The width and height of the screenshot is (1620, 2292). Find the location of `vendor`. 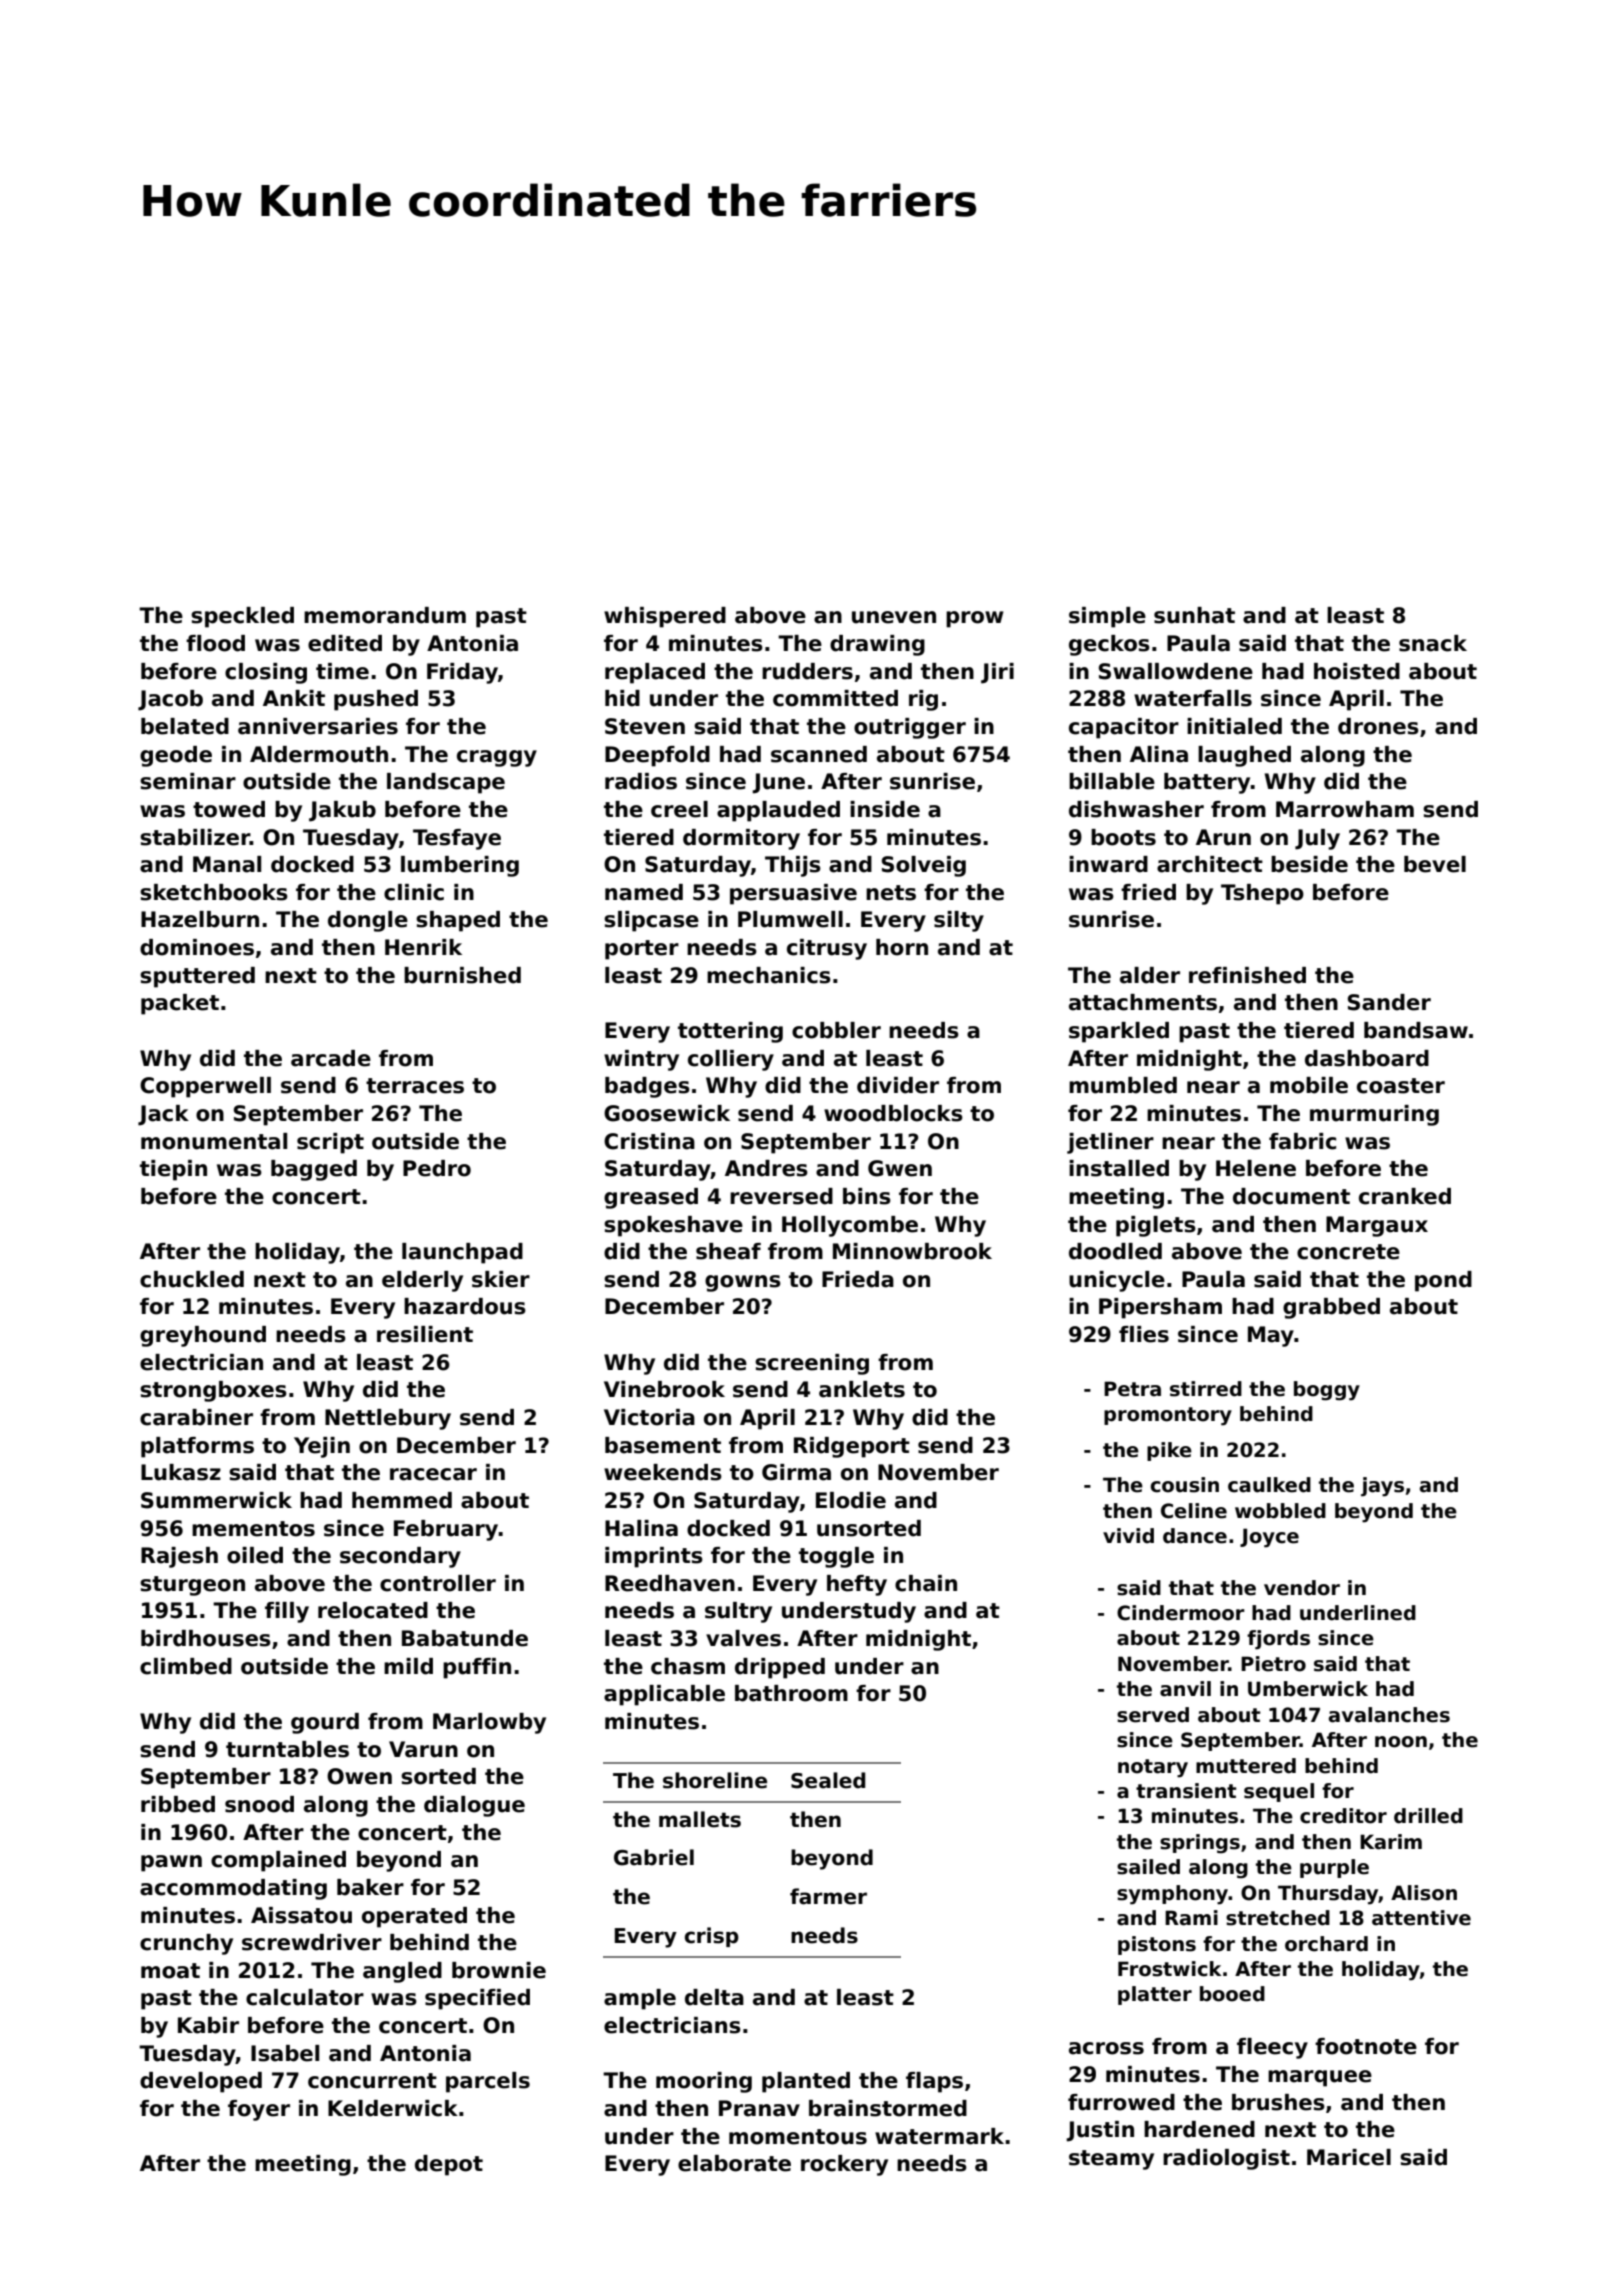

vendor is located at coordinates (1302, 1588).
